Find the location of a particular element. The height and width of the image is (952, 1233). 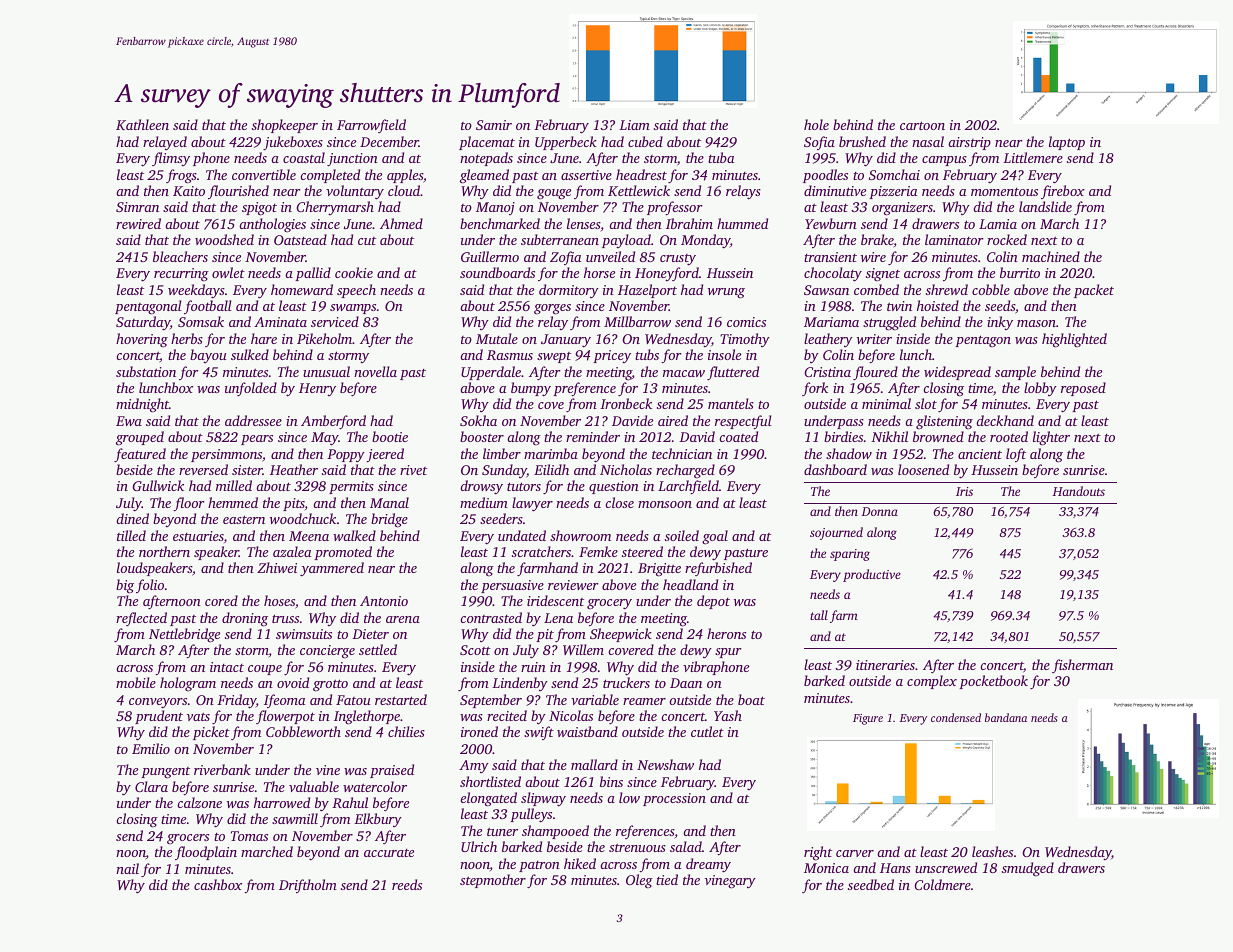

iridescent is located at coordinates (555, 600).
